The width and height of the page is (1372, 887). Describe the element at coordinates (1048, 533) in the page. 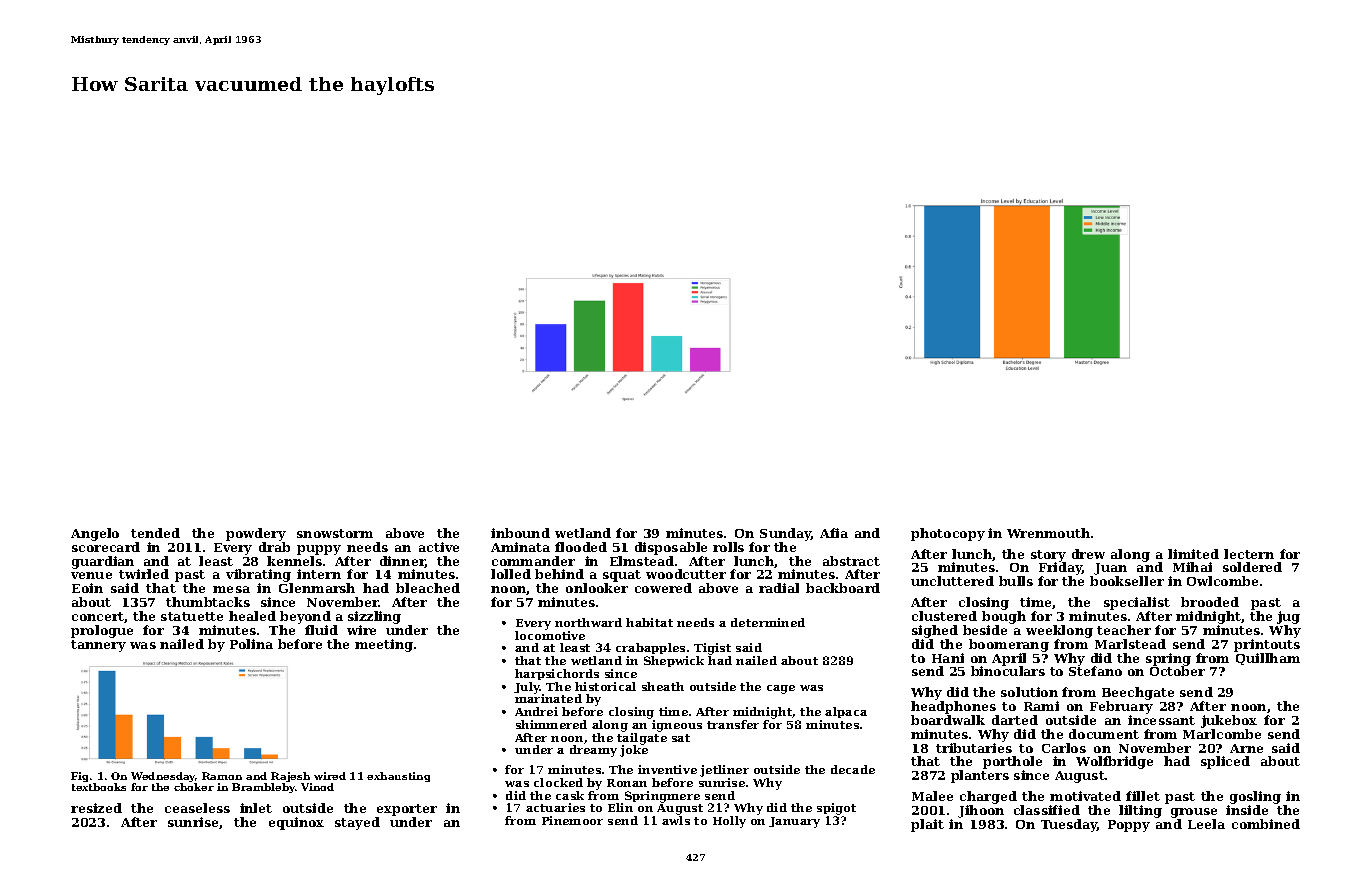

I see `Wrenmouth` at that location.
